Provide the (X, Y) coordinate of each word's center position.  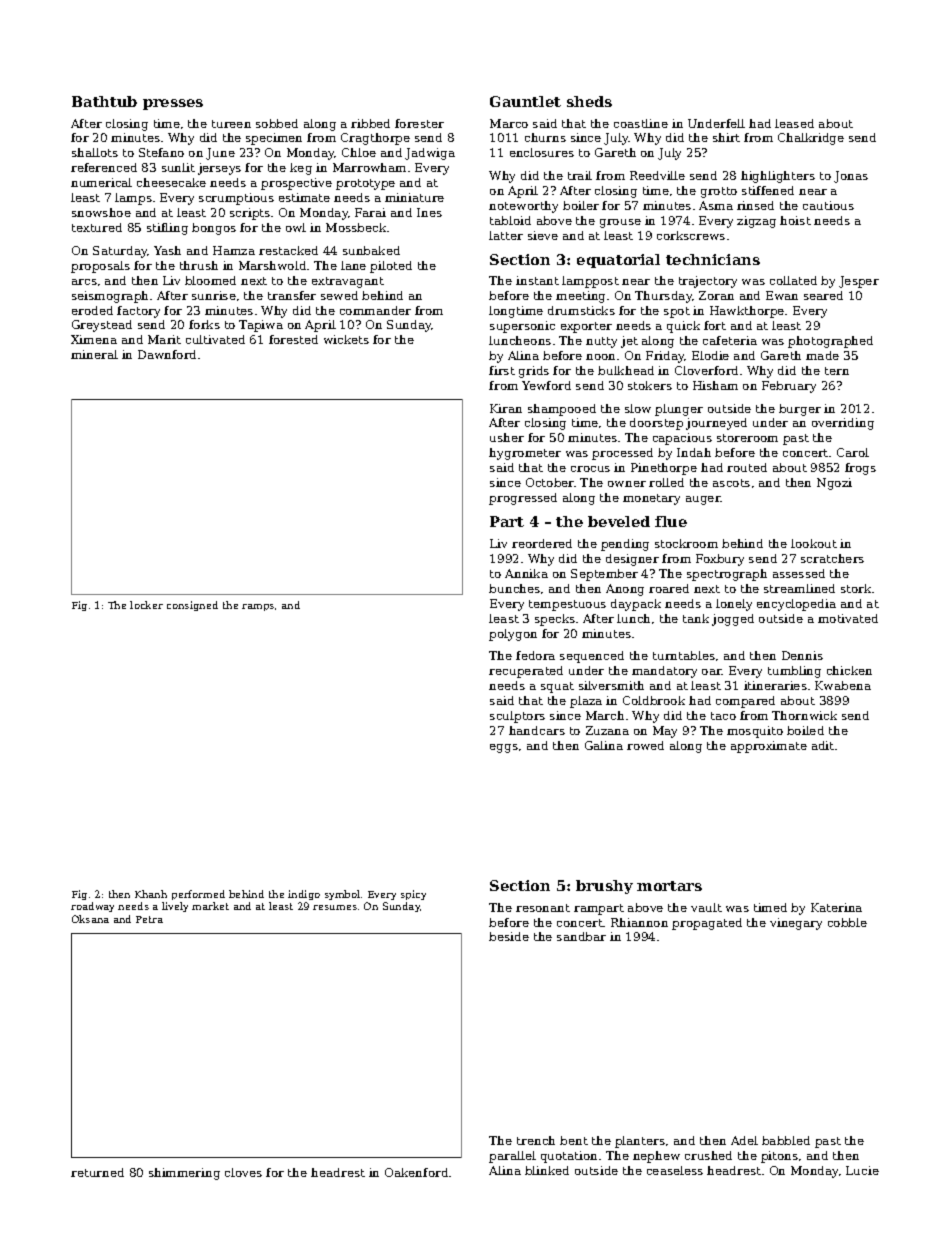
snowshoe (101, 212)
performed (198, 895)
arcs (84, 282)
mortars (669, 886)
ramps (258, 607)
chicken (849, 670)
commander (375, 310)
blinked (547, 1170)
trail (580, 175)
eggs (504, 748)
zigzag (756, 222)
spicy (413, 895)
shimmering (184, 1174)
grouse (620, 223)
